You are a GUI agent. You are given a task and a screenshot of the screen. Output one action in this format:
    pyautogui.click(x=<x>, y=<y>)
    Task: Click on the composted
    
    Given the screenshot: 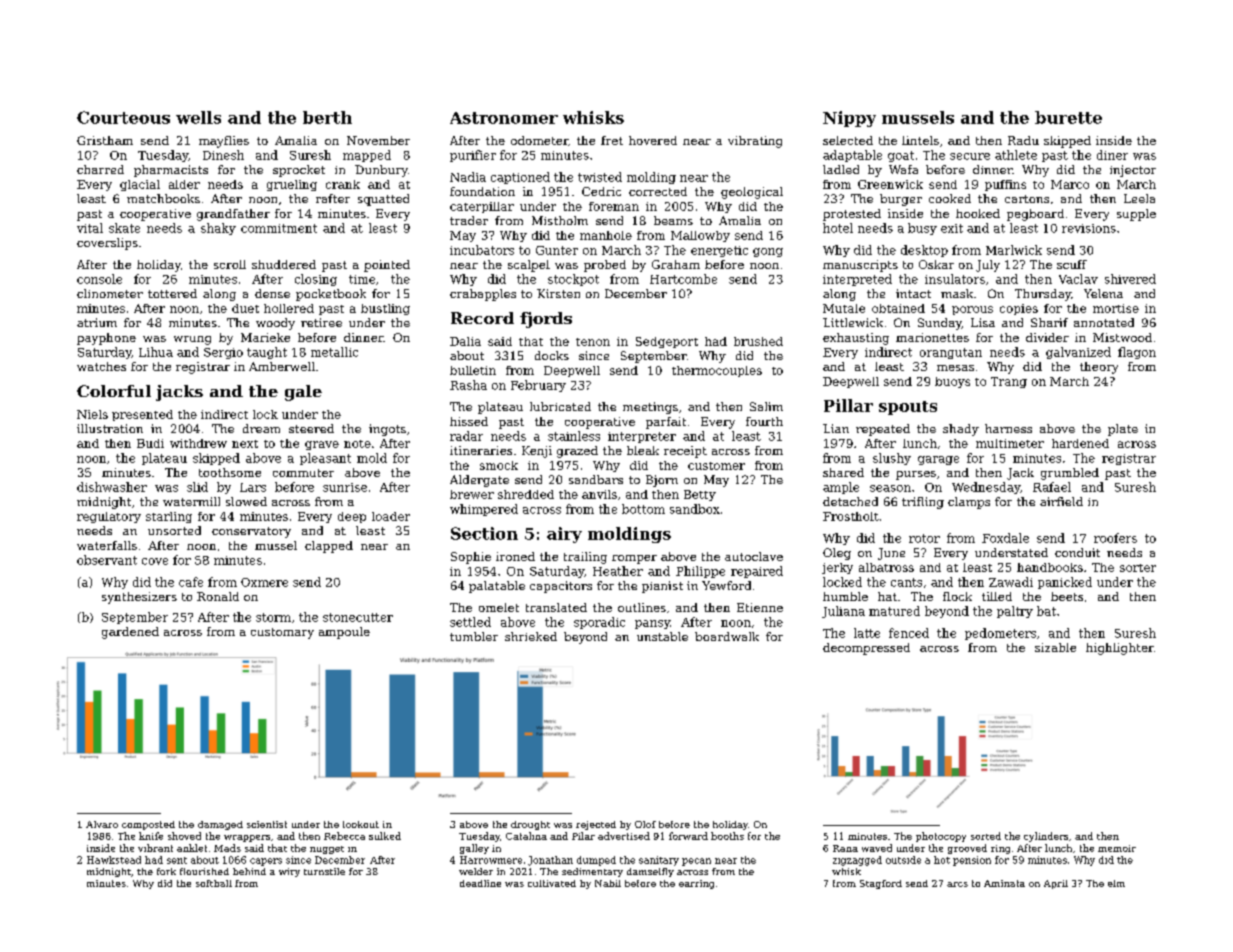 What is the action you would take?
    pyautogui.click(x=148, y=825)
